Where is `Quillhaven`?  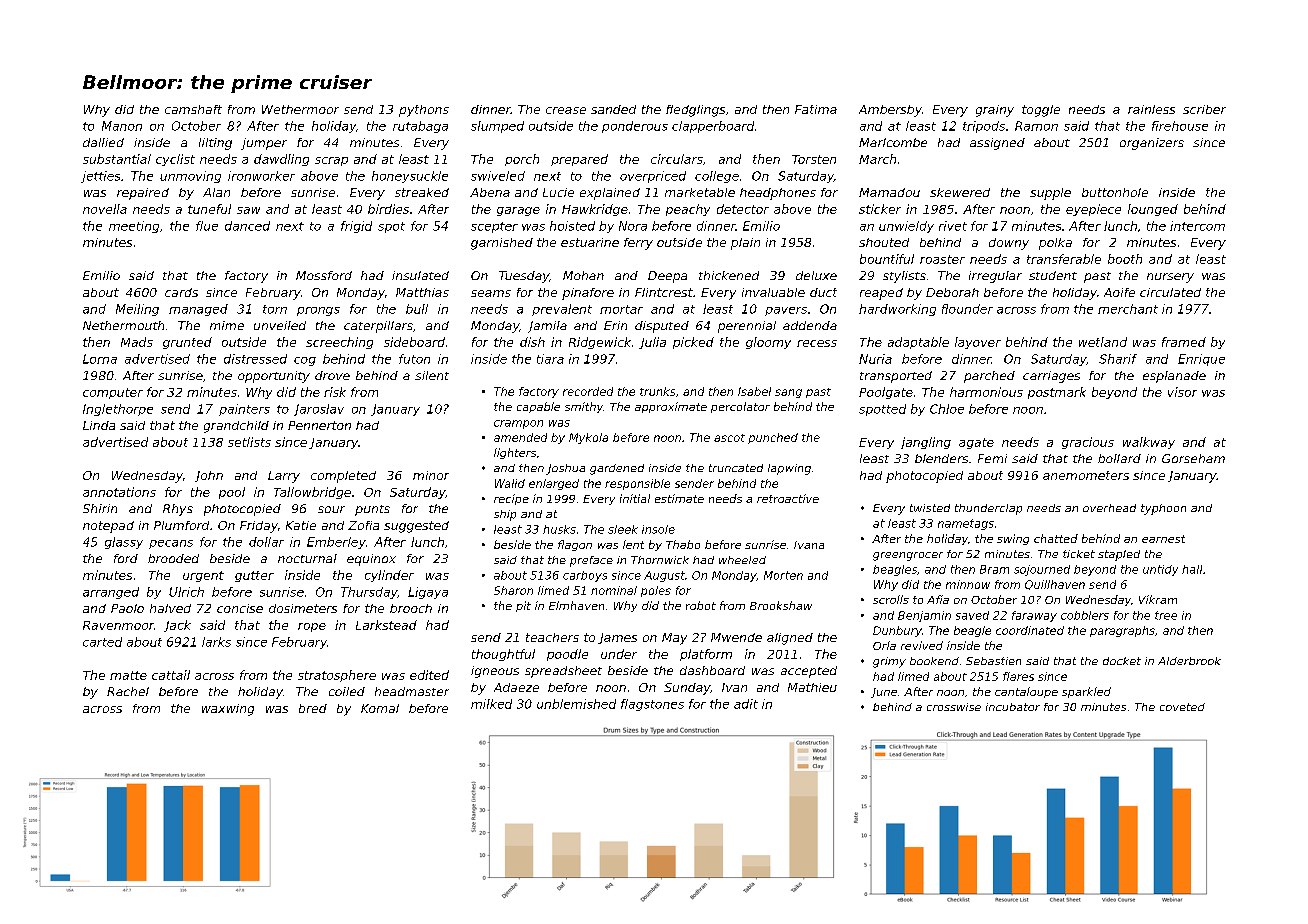 Quillhaven is located at coordinates (1055, 585).
